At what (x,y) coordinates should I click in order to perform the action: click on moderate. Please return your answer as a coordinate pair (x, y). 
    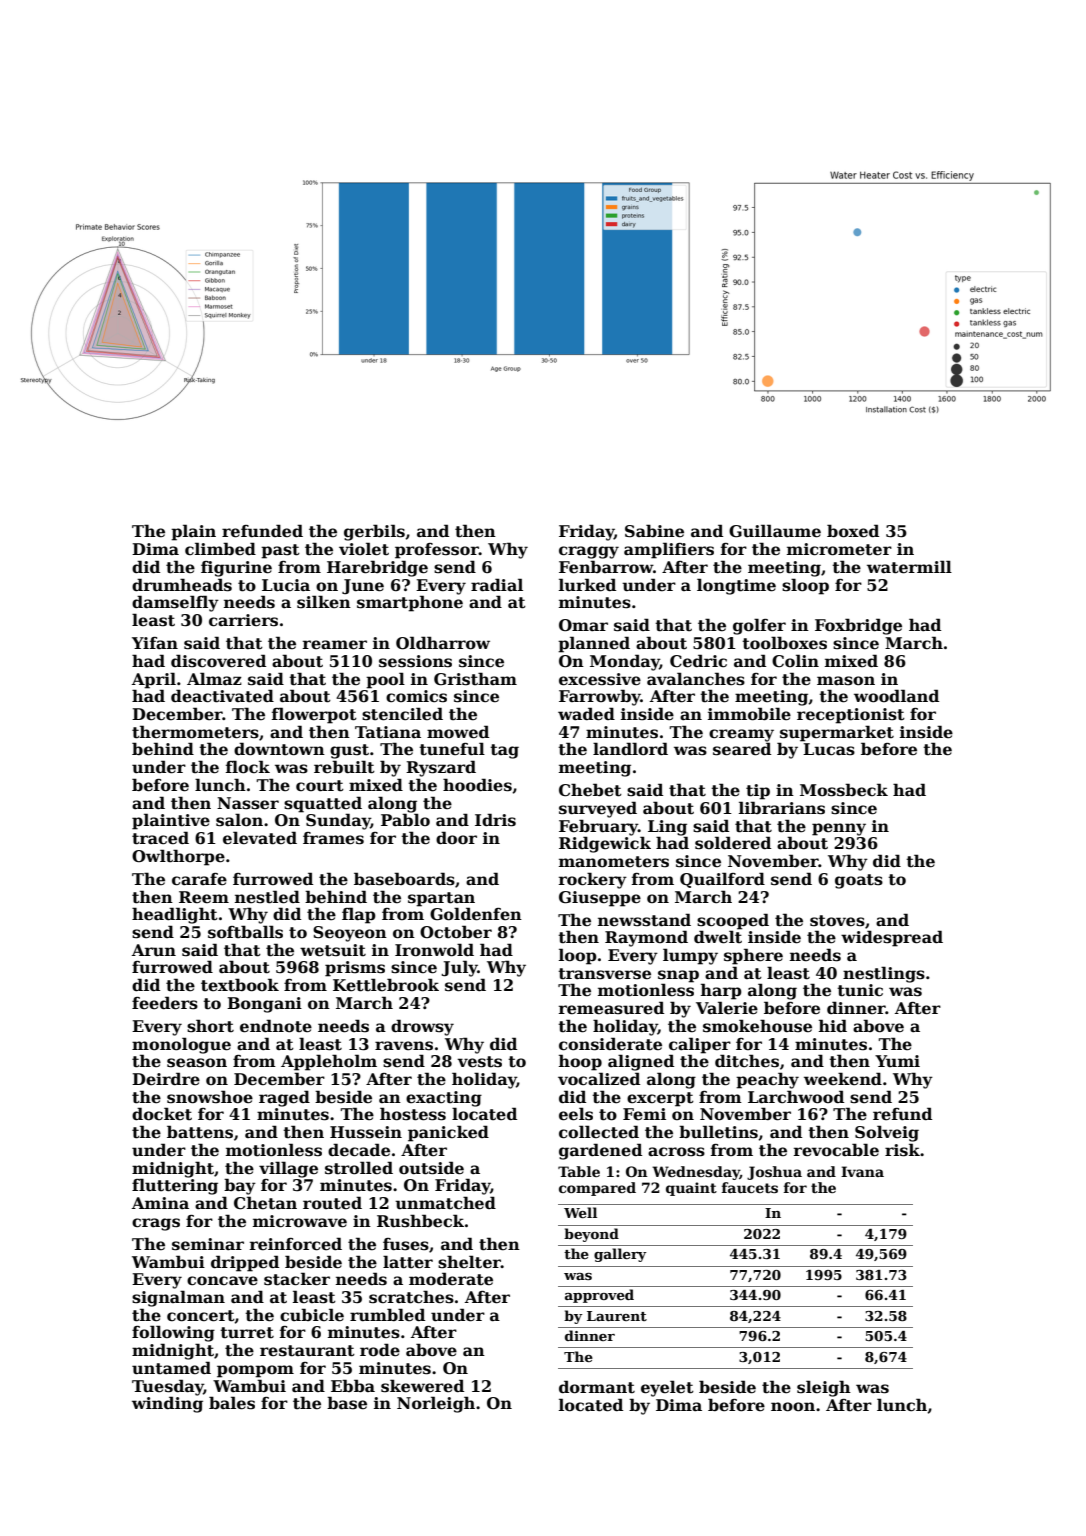
    Looking at the image, I should click on (451, 1279).
